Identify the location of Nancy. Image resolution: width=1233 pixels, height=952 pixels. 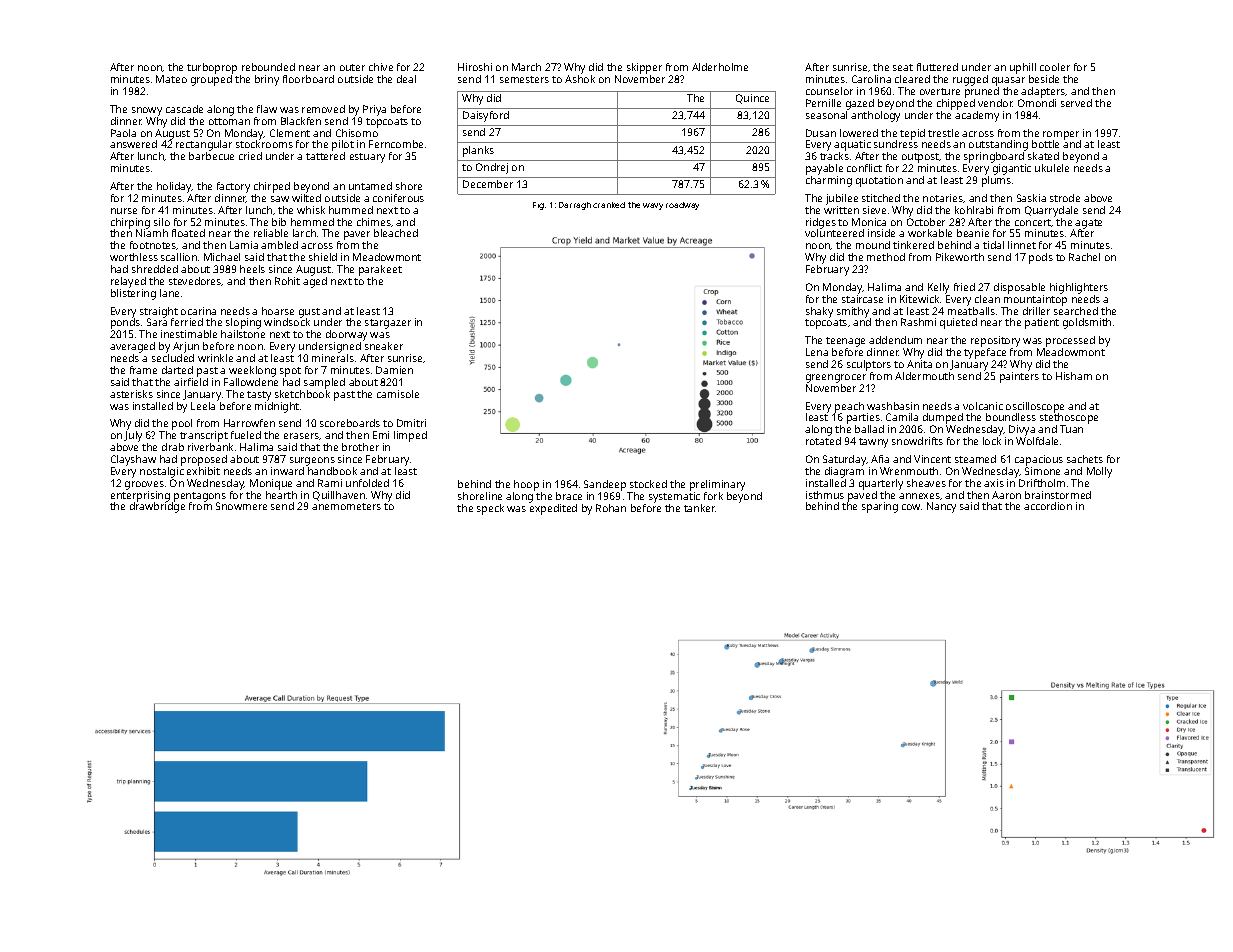
(941, 507).
